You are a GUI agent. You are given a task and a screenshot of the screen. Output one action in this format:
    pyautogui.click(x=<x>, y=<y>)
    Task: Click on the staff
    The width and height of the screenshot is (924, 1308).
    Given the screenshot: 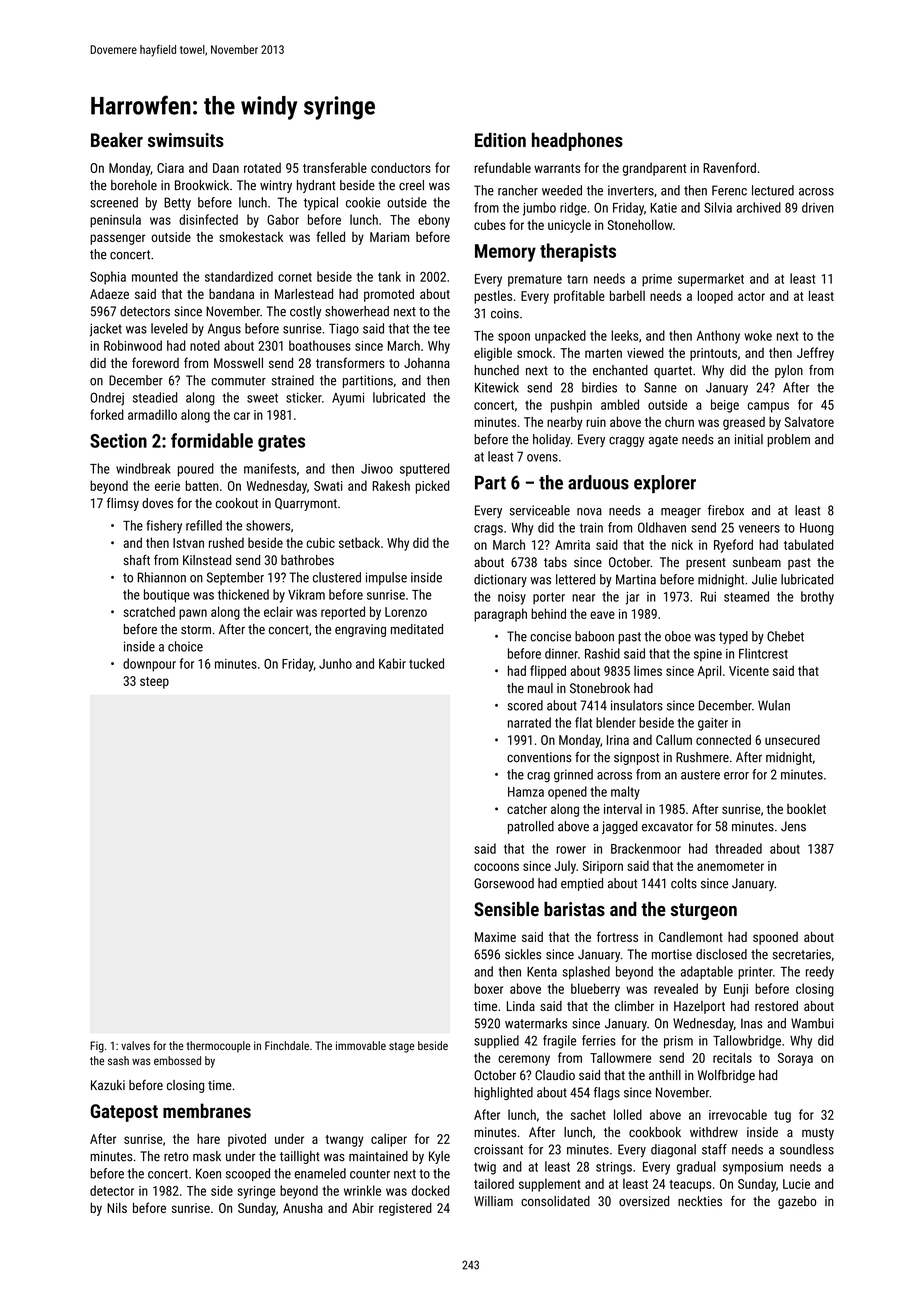 What is the action you would take?
    pyautogui.click(x=714, y=1149)
